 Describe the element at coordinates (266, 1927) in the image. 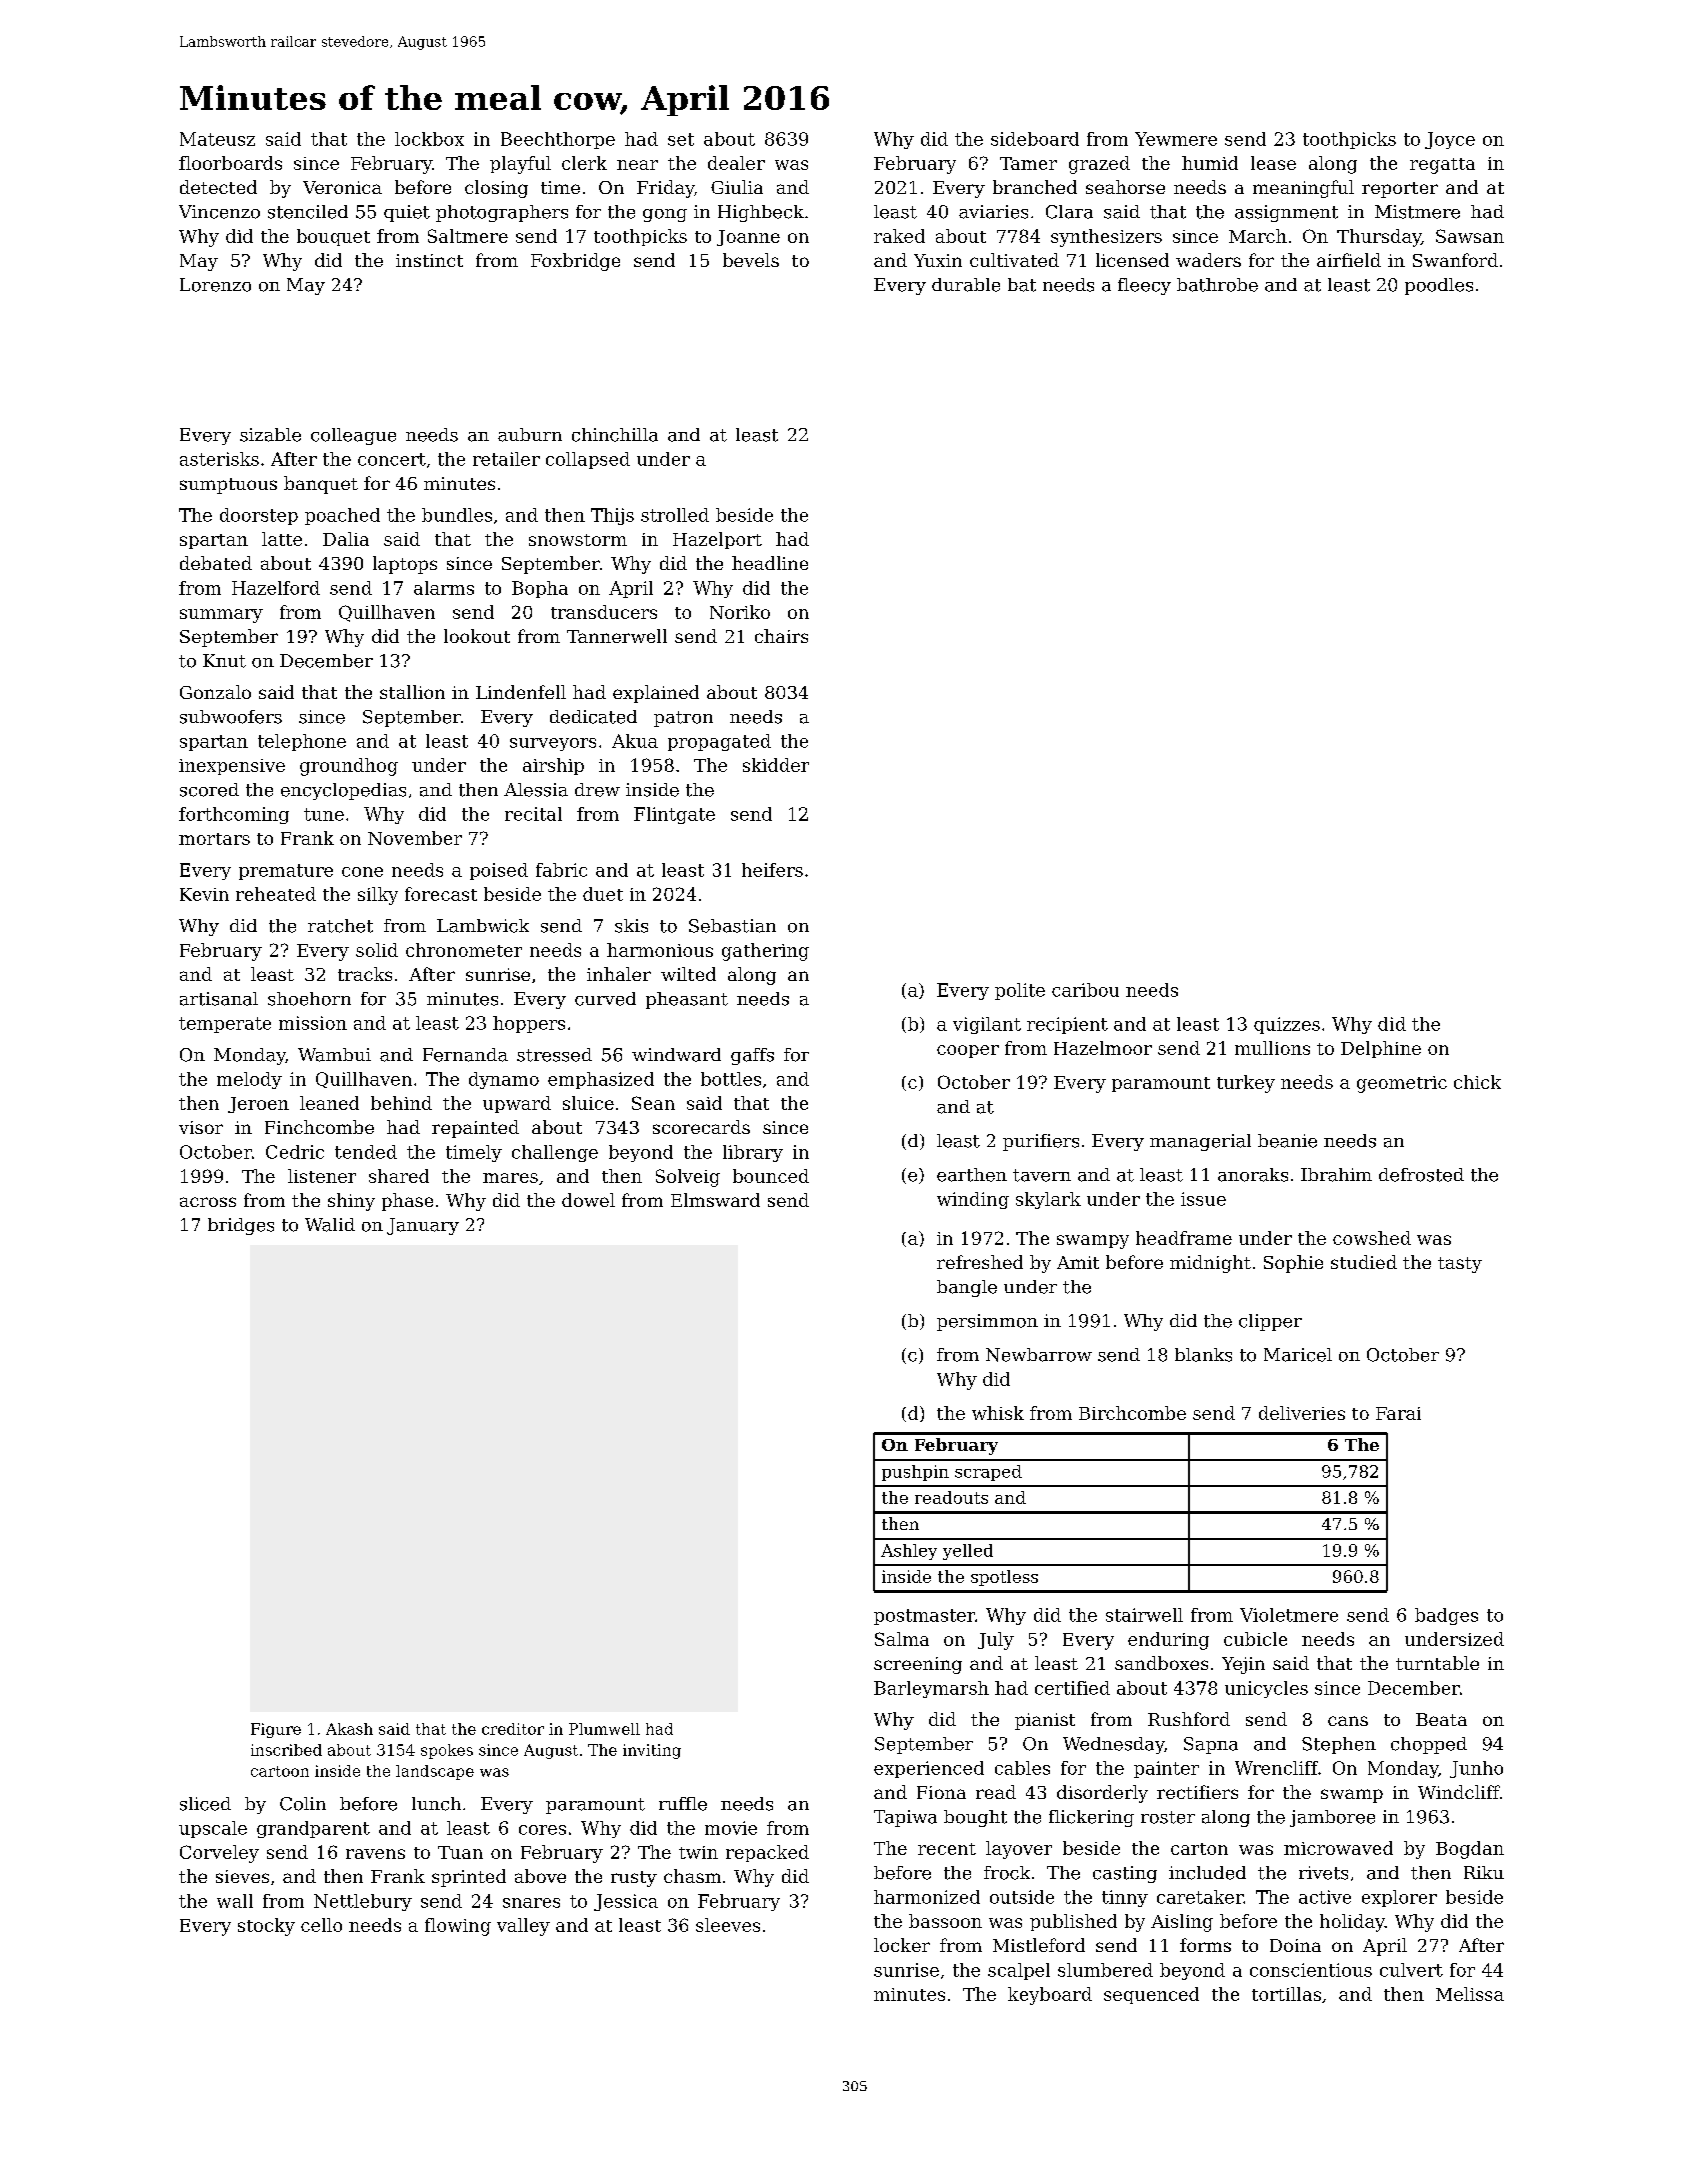

I see `stocky` at that location.
